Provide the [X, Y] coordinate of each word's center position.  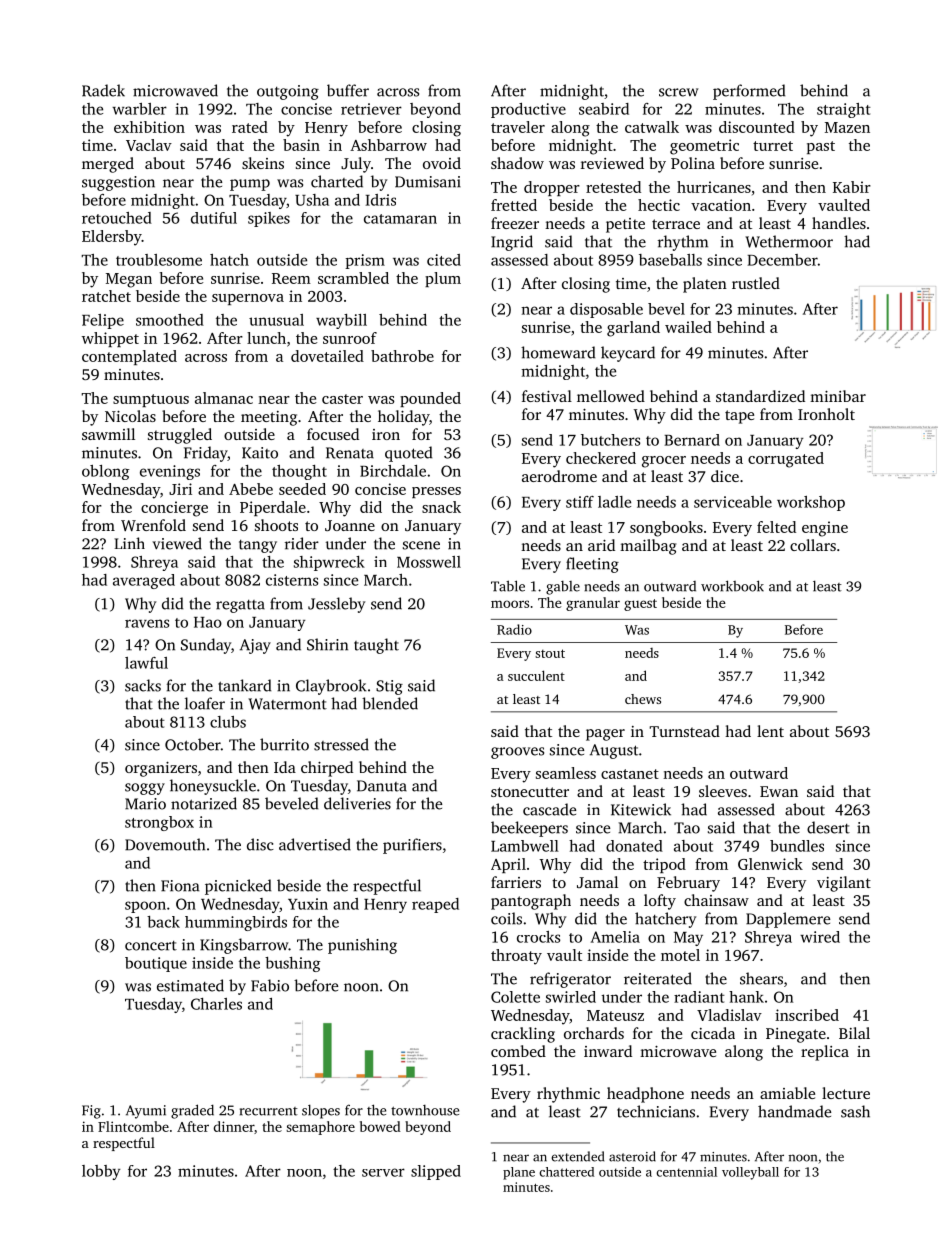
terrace [676, 224]
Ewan [779, 791]
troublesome [159, 260]
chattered [566, 1172]
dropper [552, 188]
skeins [263, 163]
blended [390, 703]
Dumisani [428, 182]
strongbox [159, 823]
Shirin [327, 644]
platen [705, 285]
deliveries [357, 803]
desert [828, 827]
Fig [91, 1112]
